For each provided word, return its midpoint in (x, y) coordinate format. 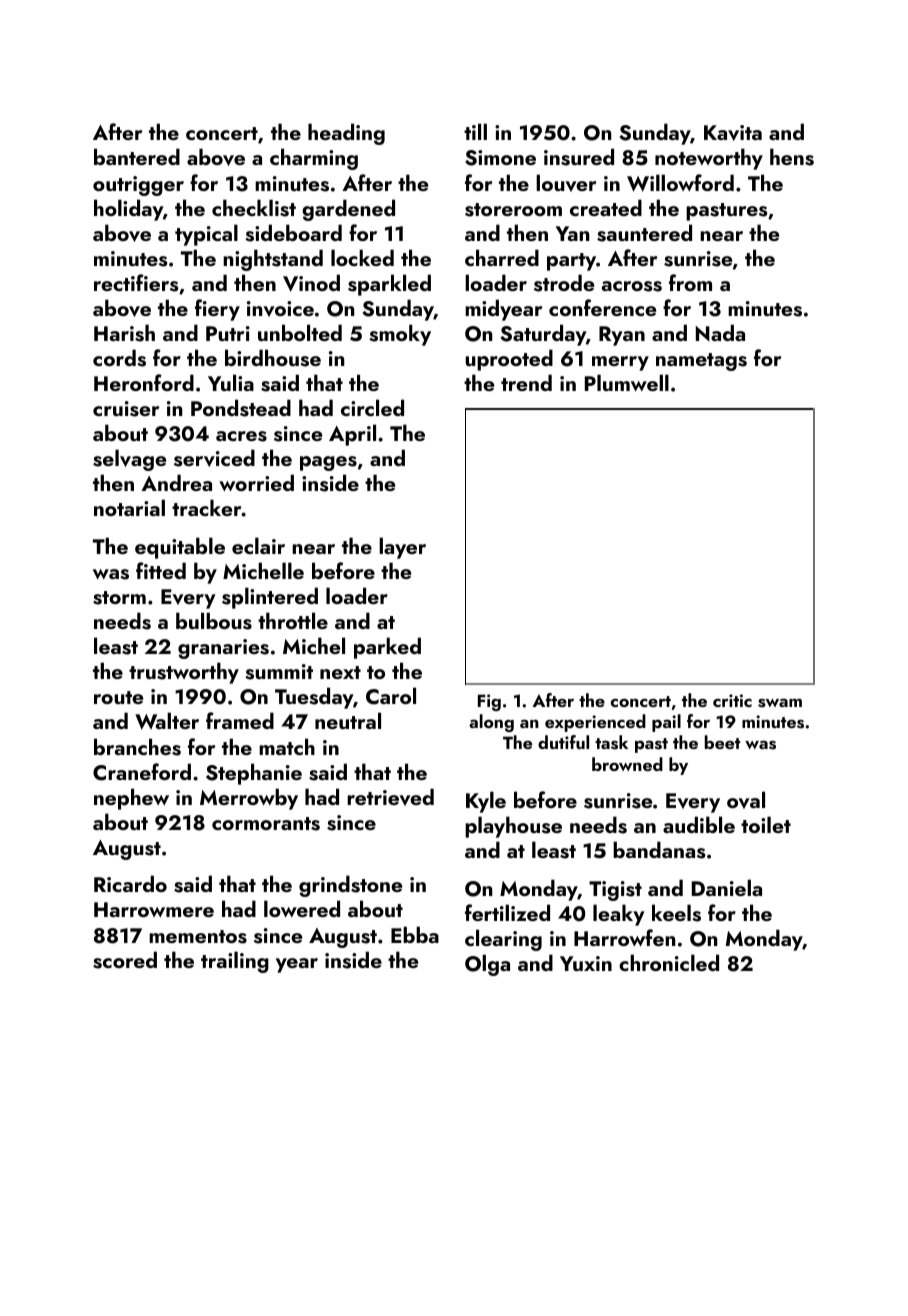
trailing (235, 962)
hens (792, 157)
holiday (128, 210)
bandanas (659, 850)
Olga (487, 965)
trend (526, 382)
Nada (720, 332)
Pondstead (241, 408)
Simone (500, 158)
